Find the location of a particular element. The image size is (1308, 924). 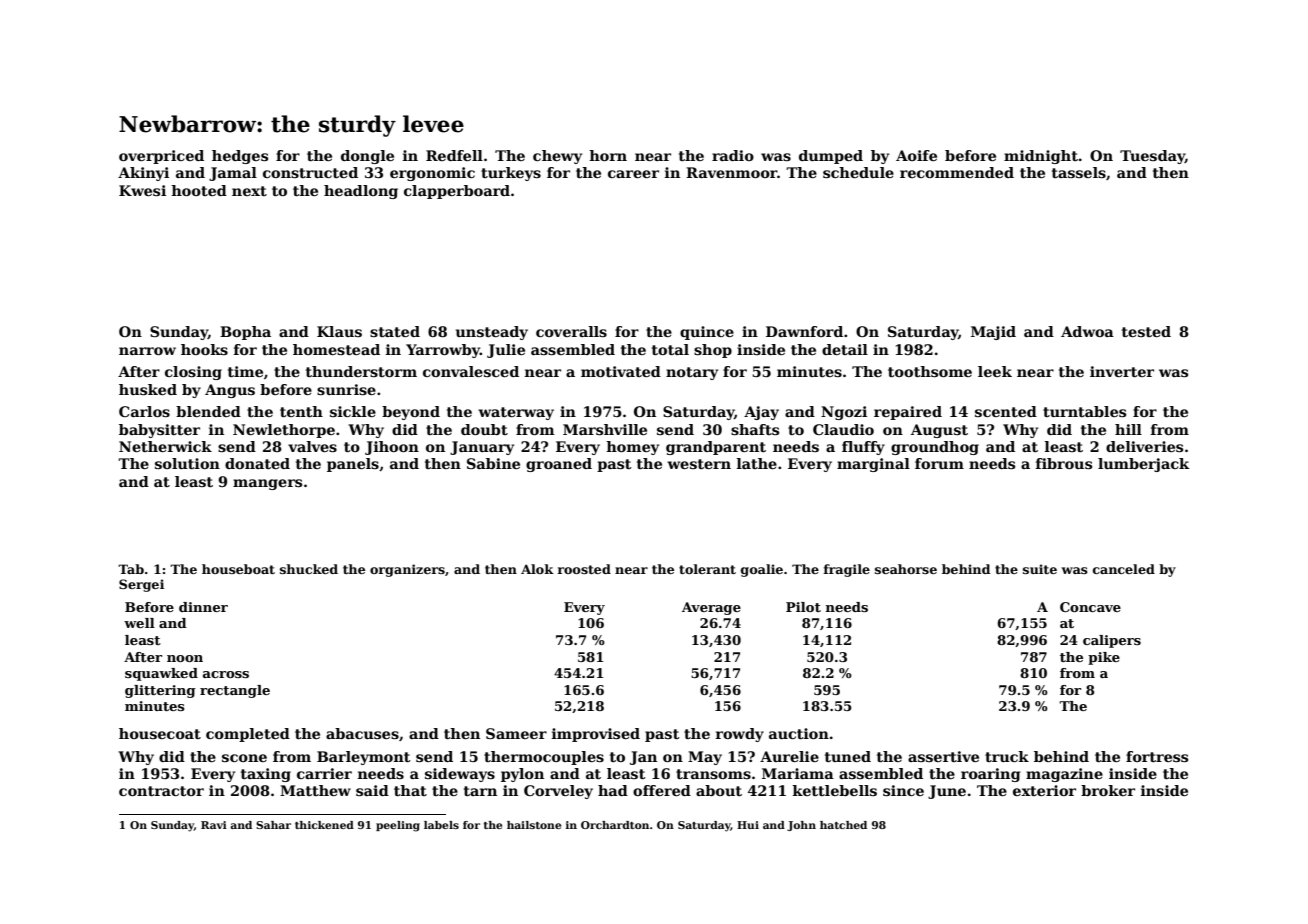

tassels is located at coordinates (1079, 172).
